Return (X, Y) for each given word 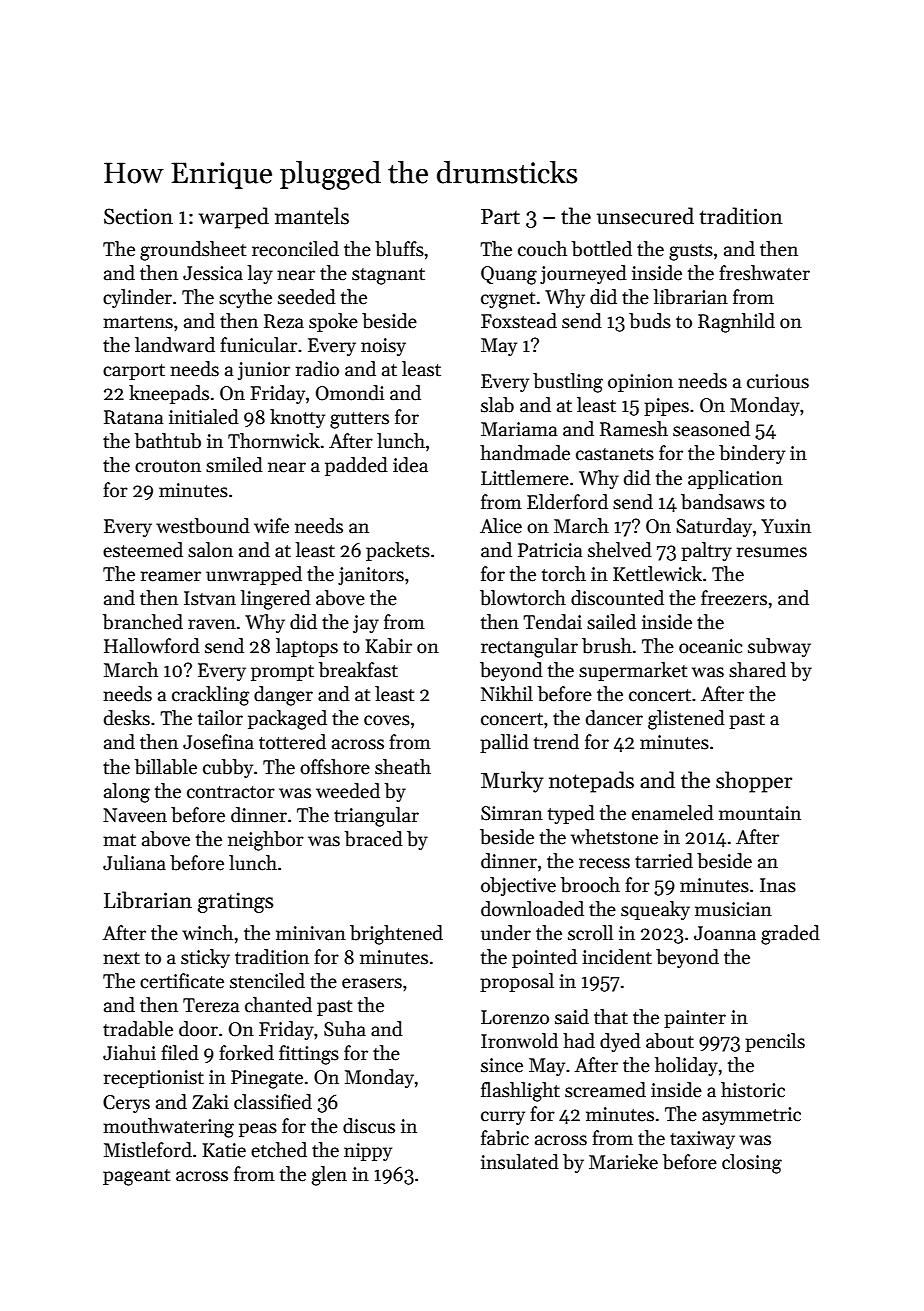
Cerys (126, 1104)
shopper (754, 782)
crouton (168, 466)
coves (387, 720)
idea (410, 465)
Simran (512, 813)
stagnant (388, 276)
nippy (368, 1152)
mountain (760, 813)
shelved (620, 550)
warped (234, 218)
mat (119, 840)
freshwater (764, 273)
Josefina (218, 742)
